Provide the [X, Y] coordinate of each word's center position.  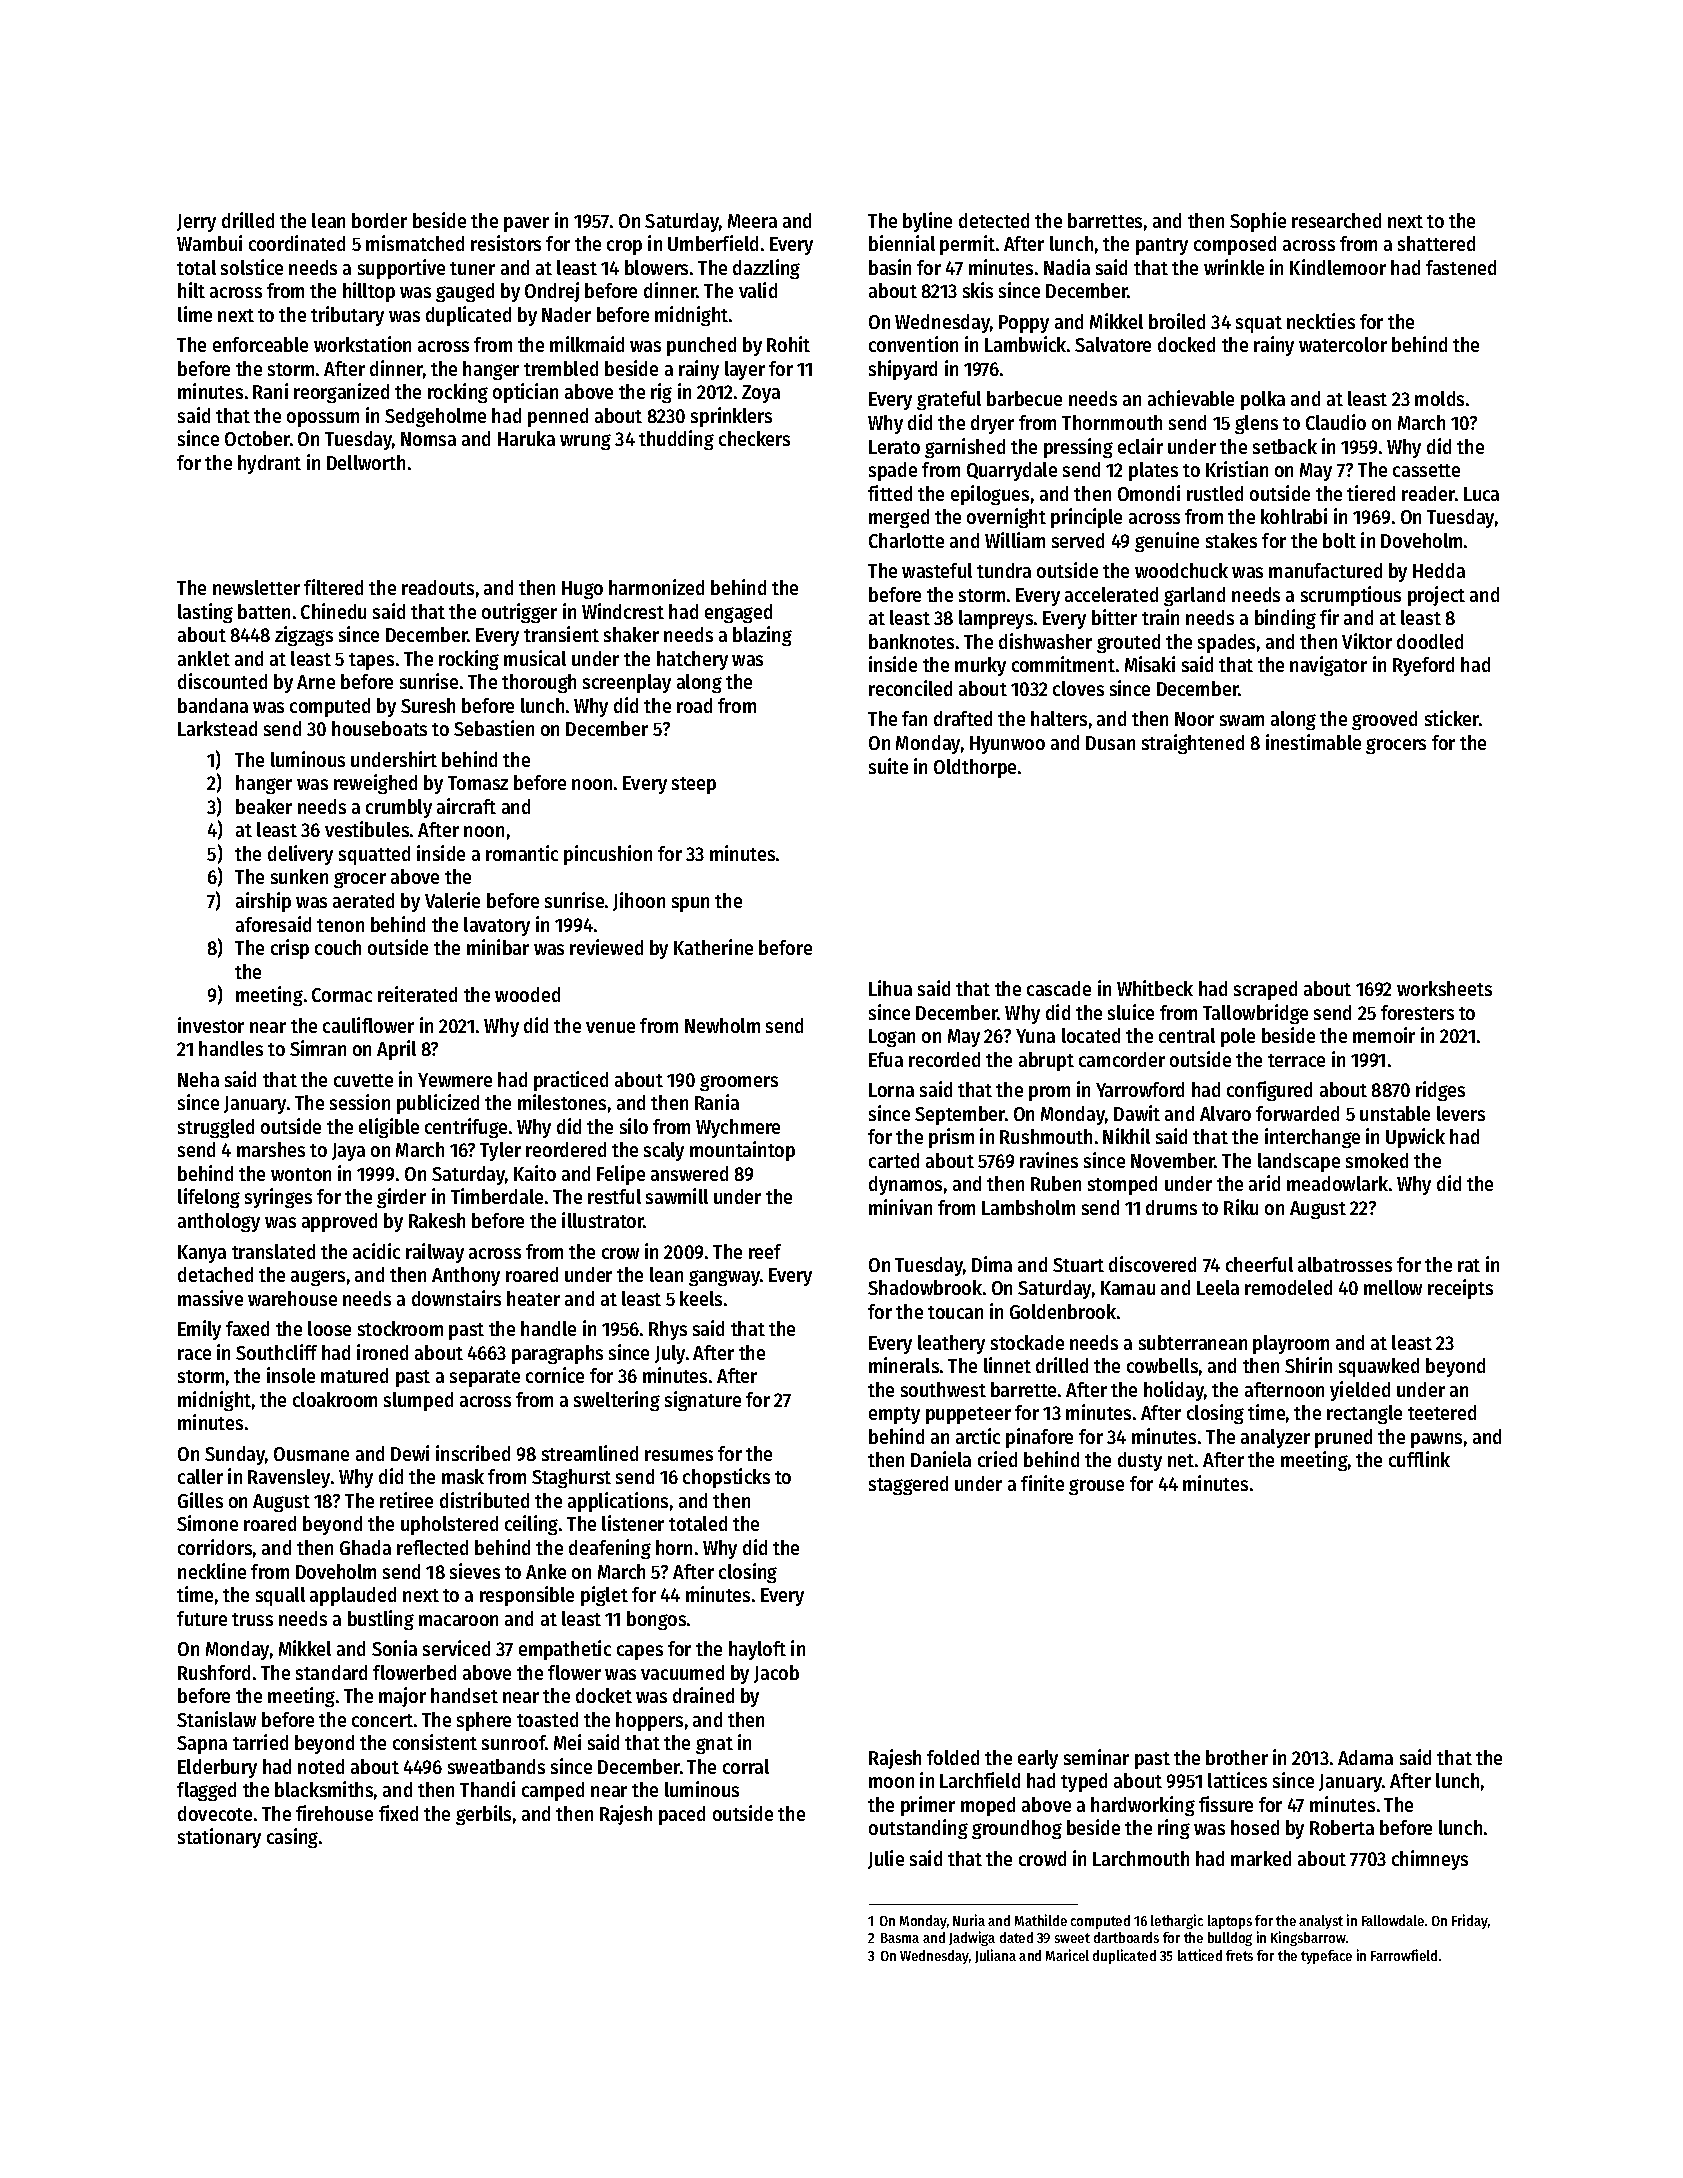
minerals [904, 1365]
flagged [206, 1791]
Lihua [890, 988]
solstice [252, 267]
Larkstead [217, 728]
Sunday [235, 1455]
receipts [1460, 1289]
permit [967, 245]
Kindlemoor [1338, 267]
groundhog [1017, 1829]
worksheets [1444, 988]
